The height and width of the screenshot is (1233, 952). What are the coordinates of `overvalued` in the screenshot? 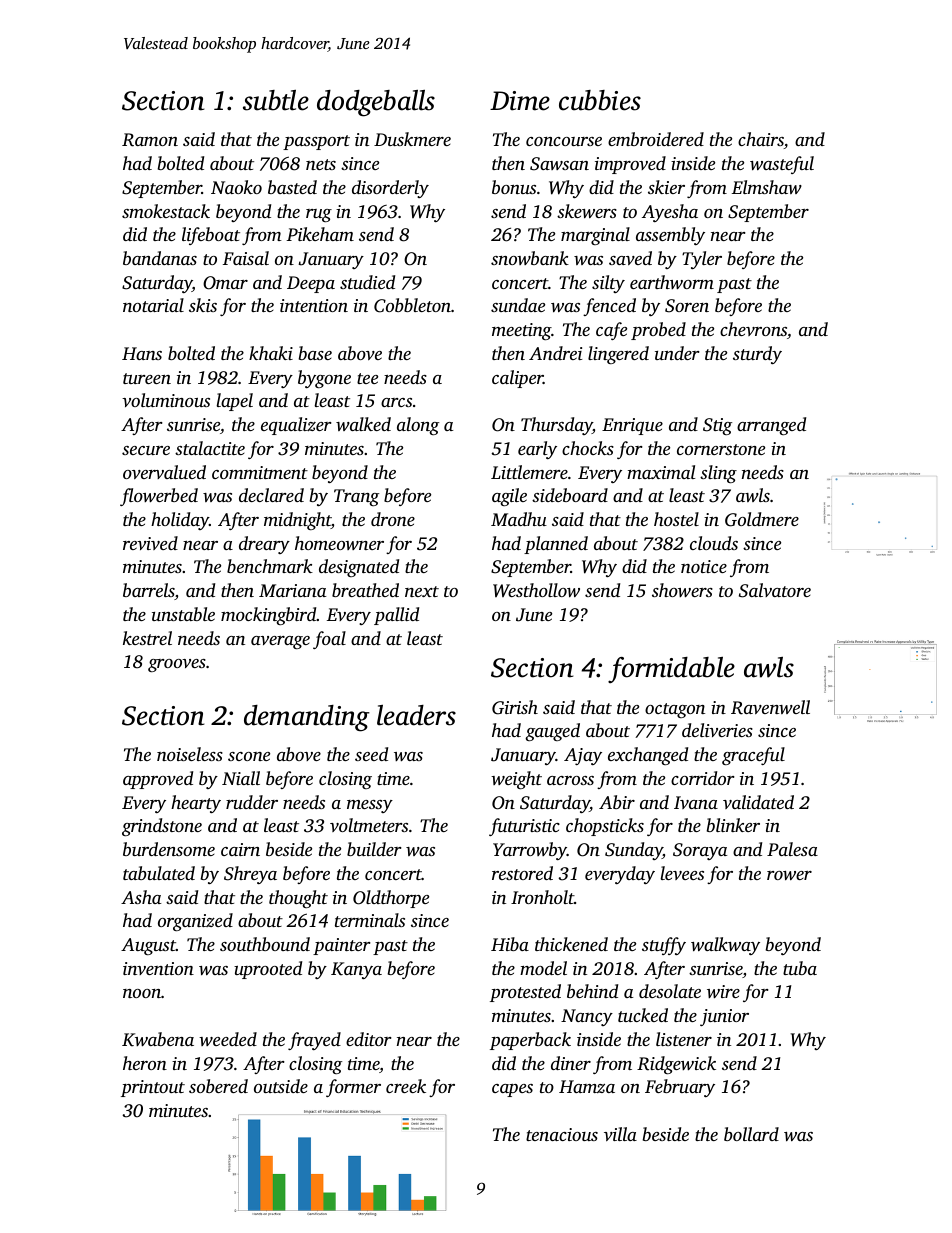 It's located at (164, 472).
